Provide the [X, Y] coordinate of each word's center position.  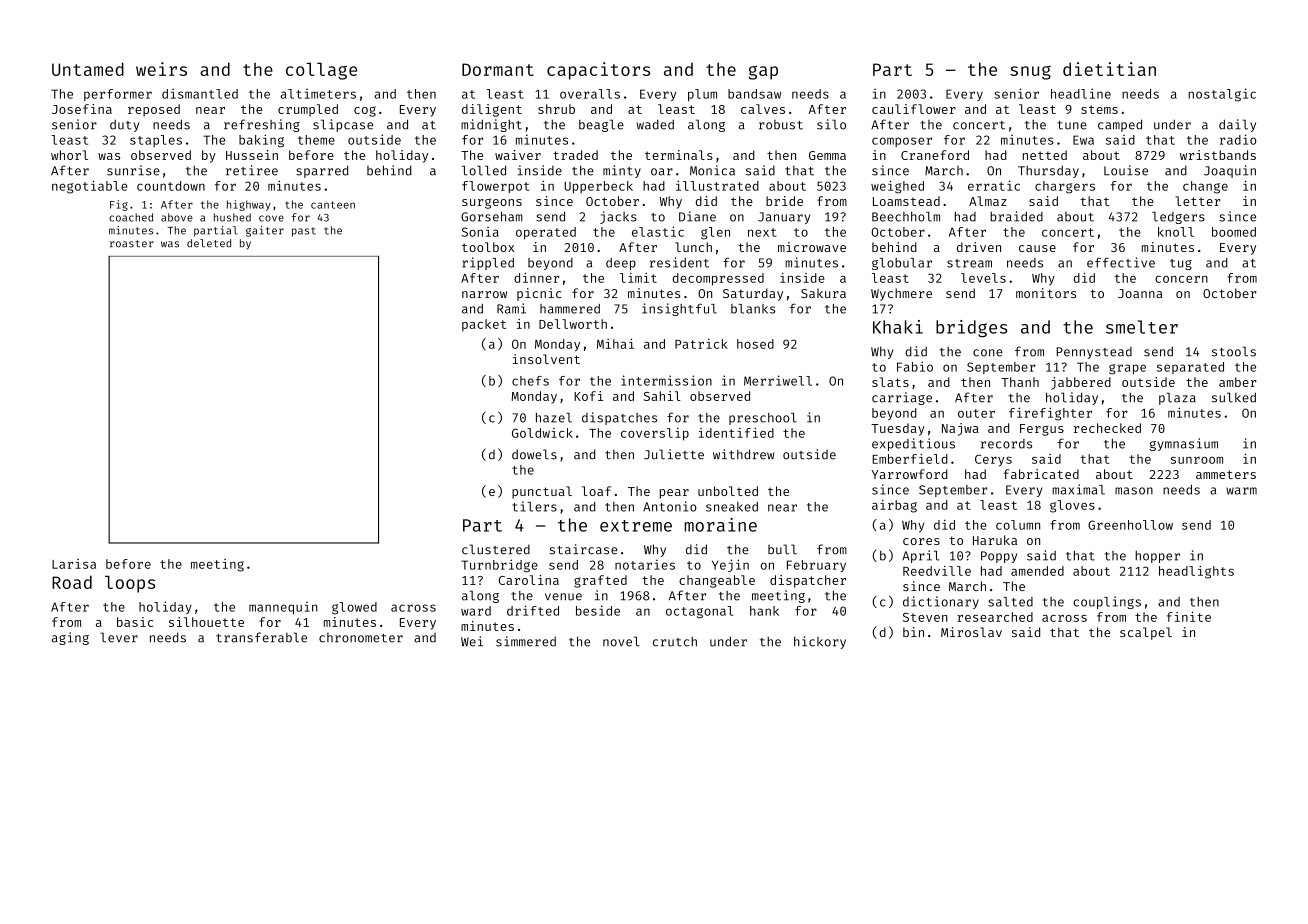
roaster [132, 244]
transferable [261, 637]
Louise [1126, 170]
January [784, 218]
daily [1237, 125]
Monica [712, 170]
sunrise [133, 170]
